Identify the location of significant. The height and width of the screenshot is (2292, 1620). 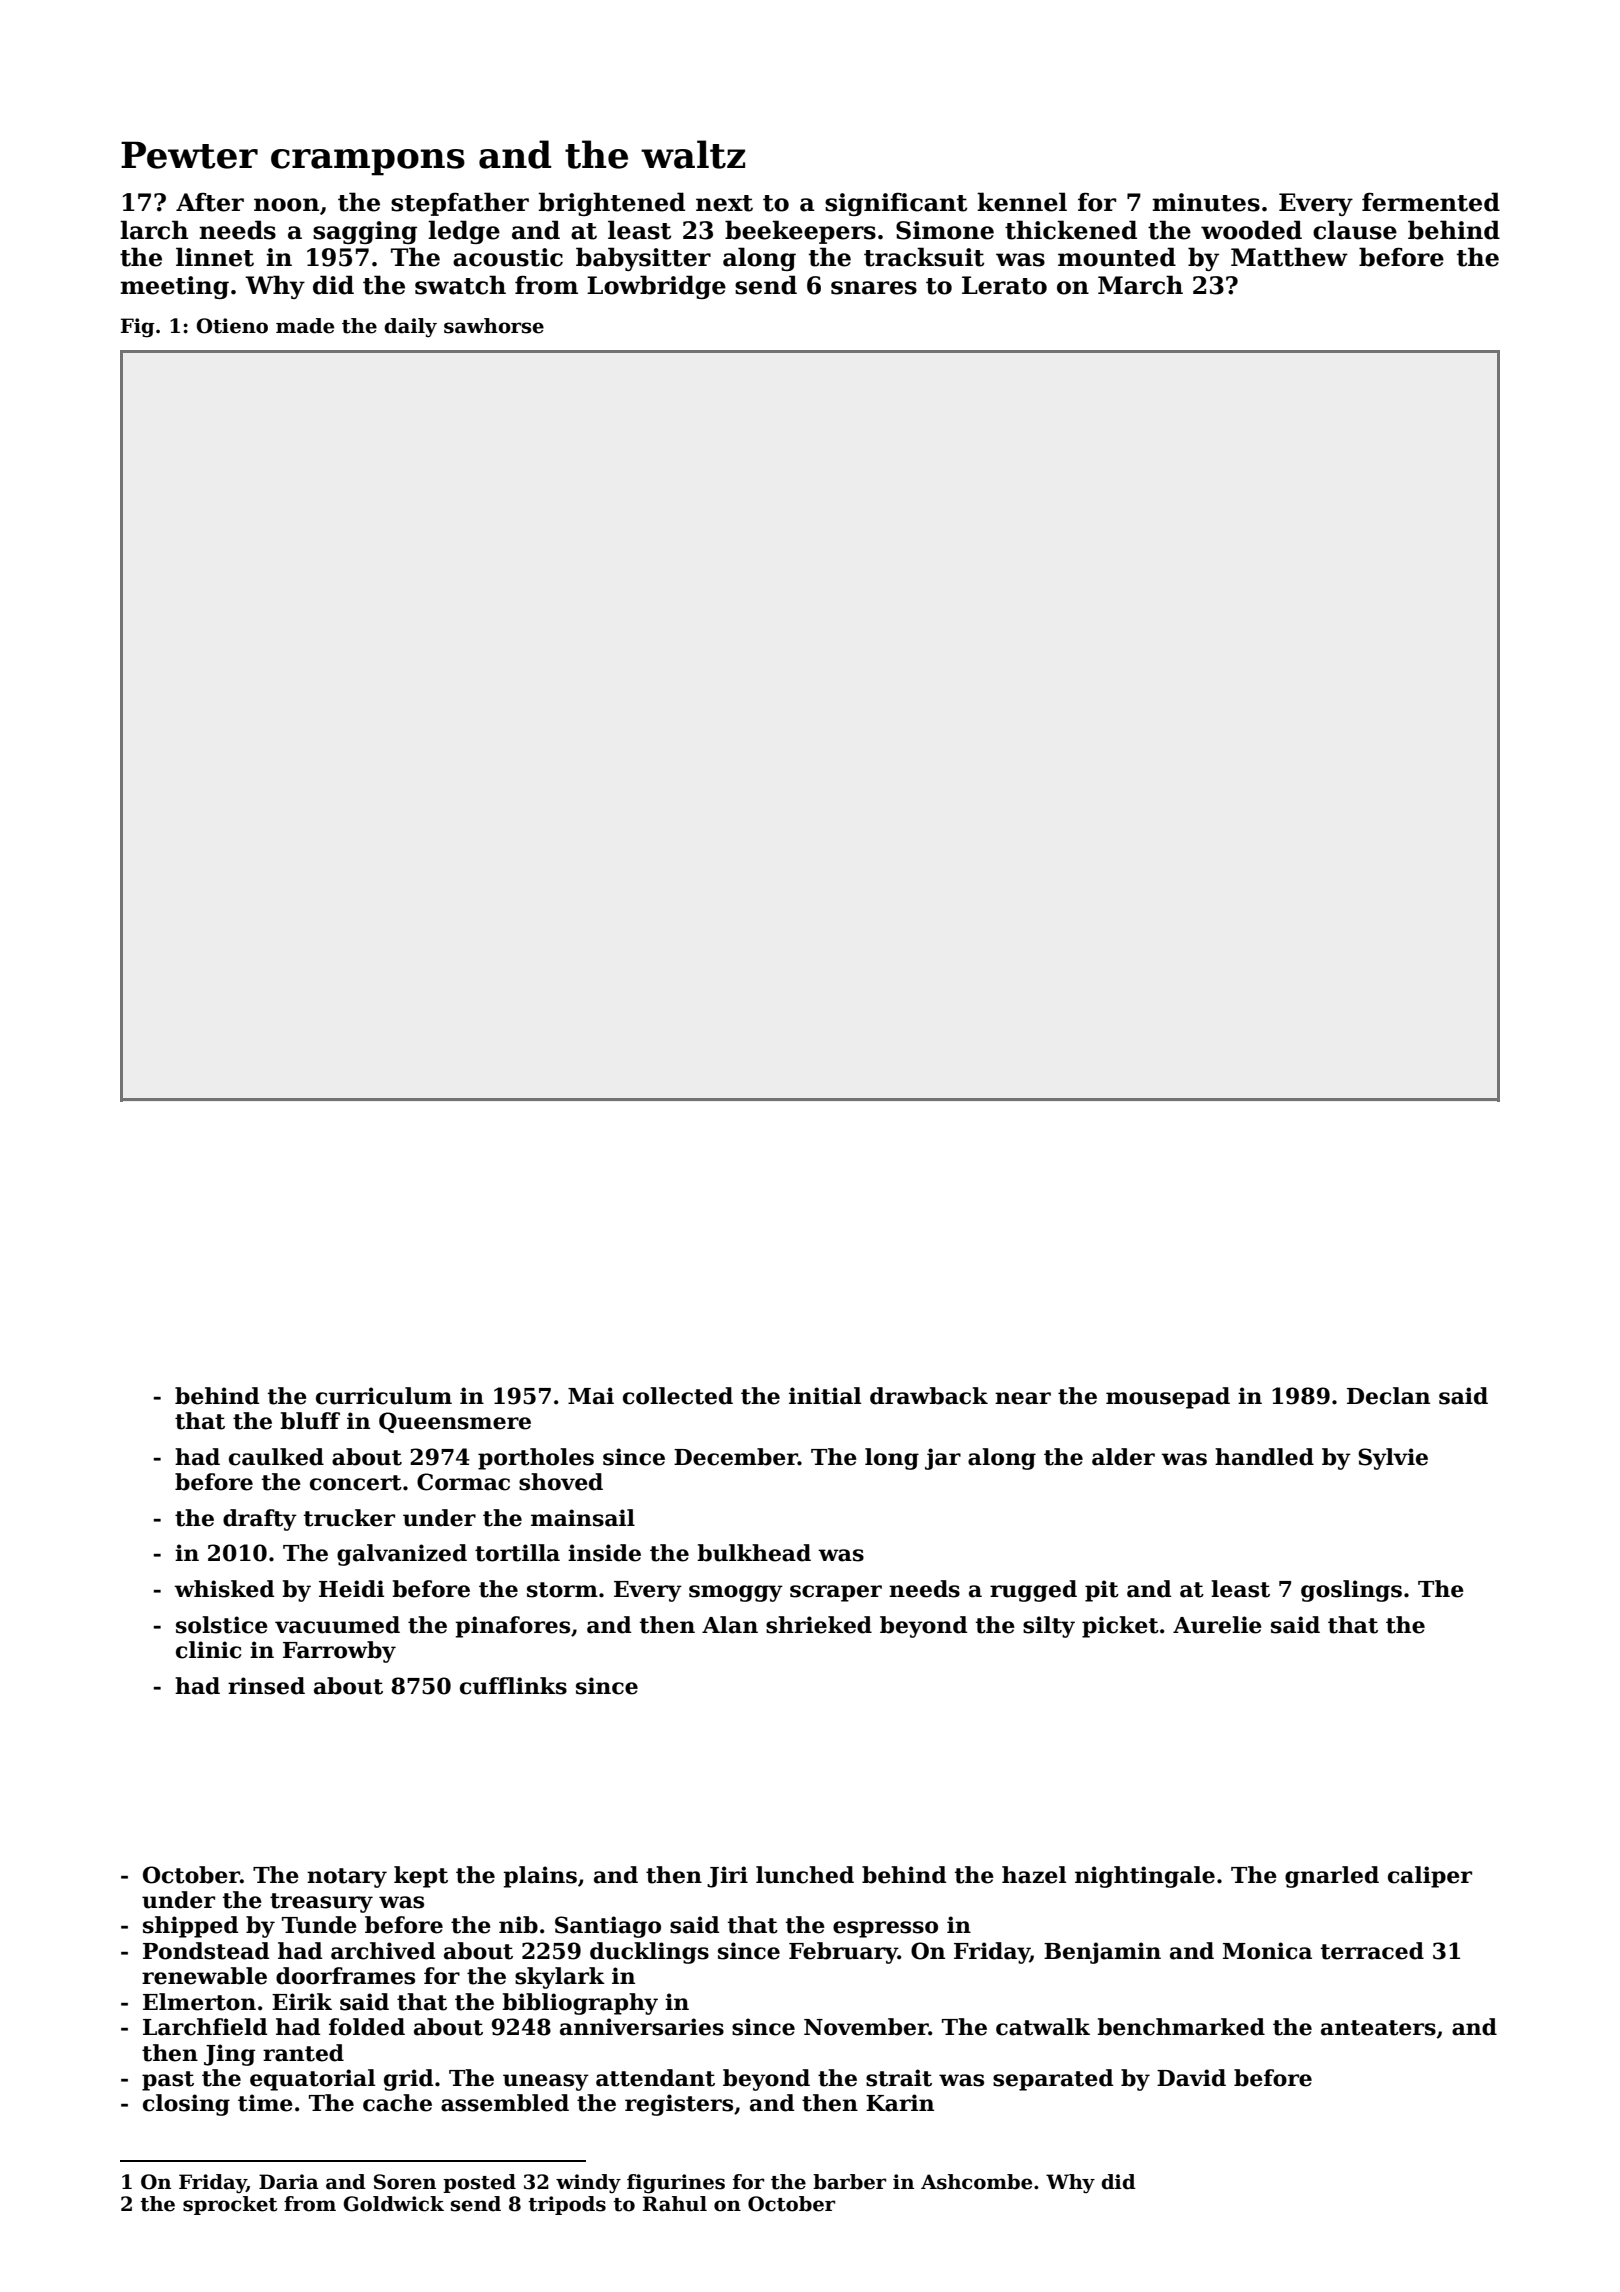
(896, 204).
